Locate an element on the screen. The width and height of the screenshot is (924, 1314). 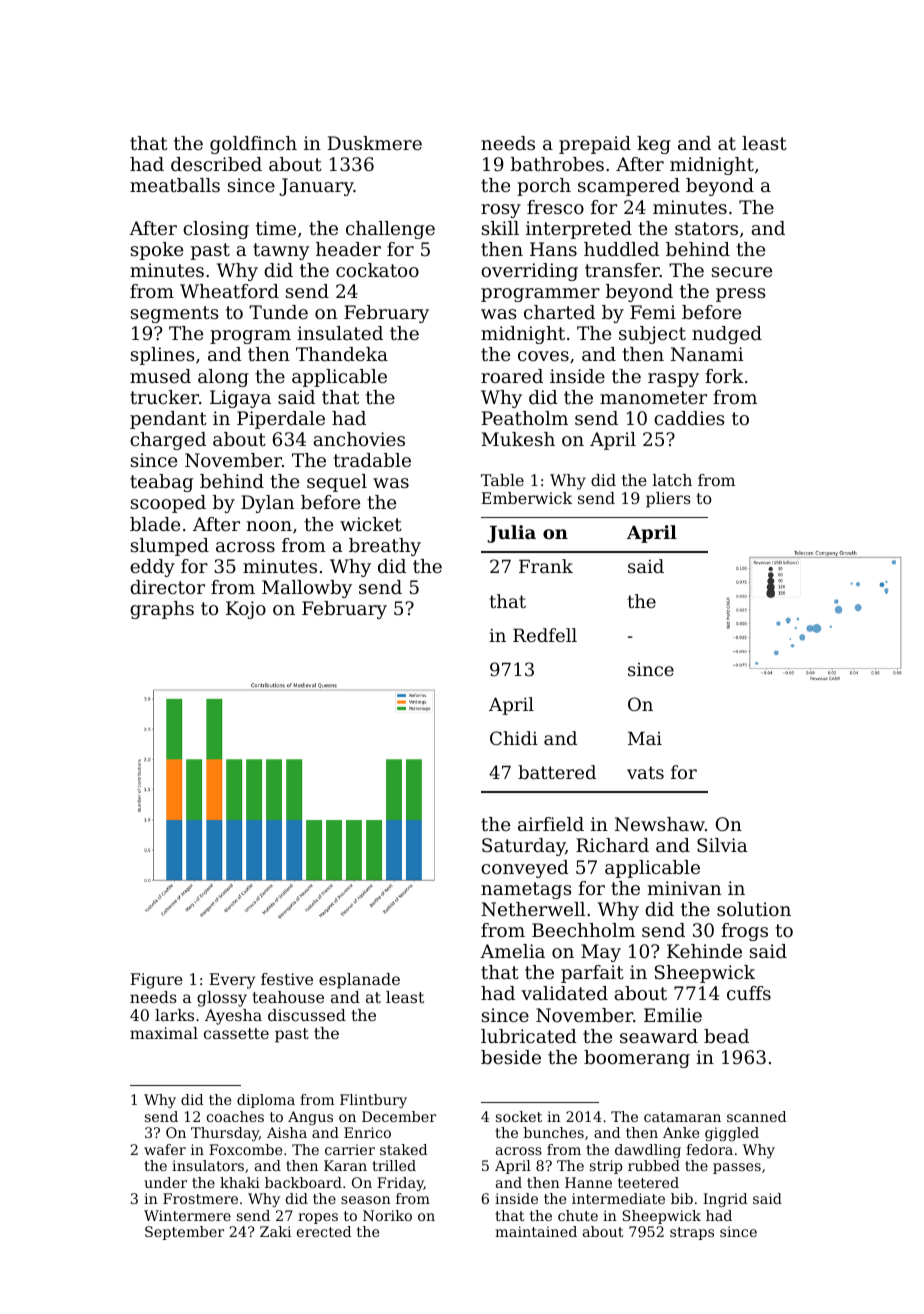
Wintermere is located at coordinates (187, 1215).
